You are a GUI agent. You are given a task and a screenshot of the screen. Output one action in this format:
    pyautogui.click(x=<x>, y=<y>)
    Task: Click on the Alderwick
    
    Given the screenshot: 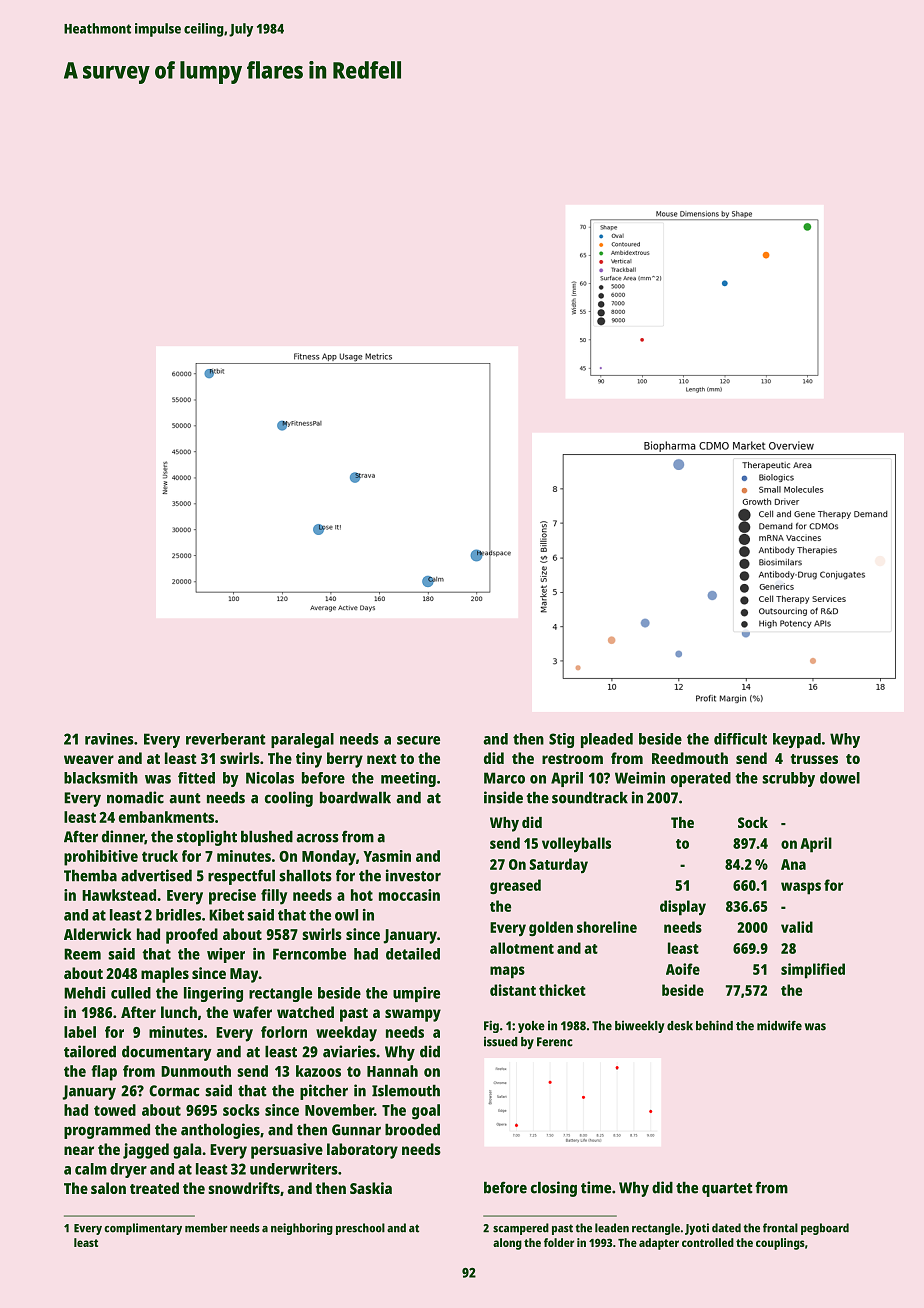 What is the action you would take?
    pyautogui.click(x=98, y=934)
